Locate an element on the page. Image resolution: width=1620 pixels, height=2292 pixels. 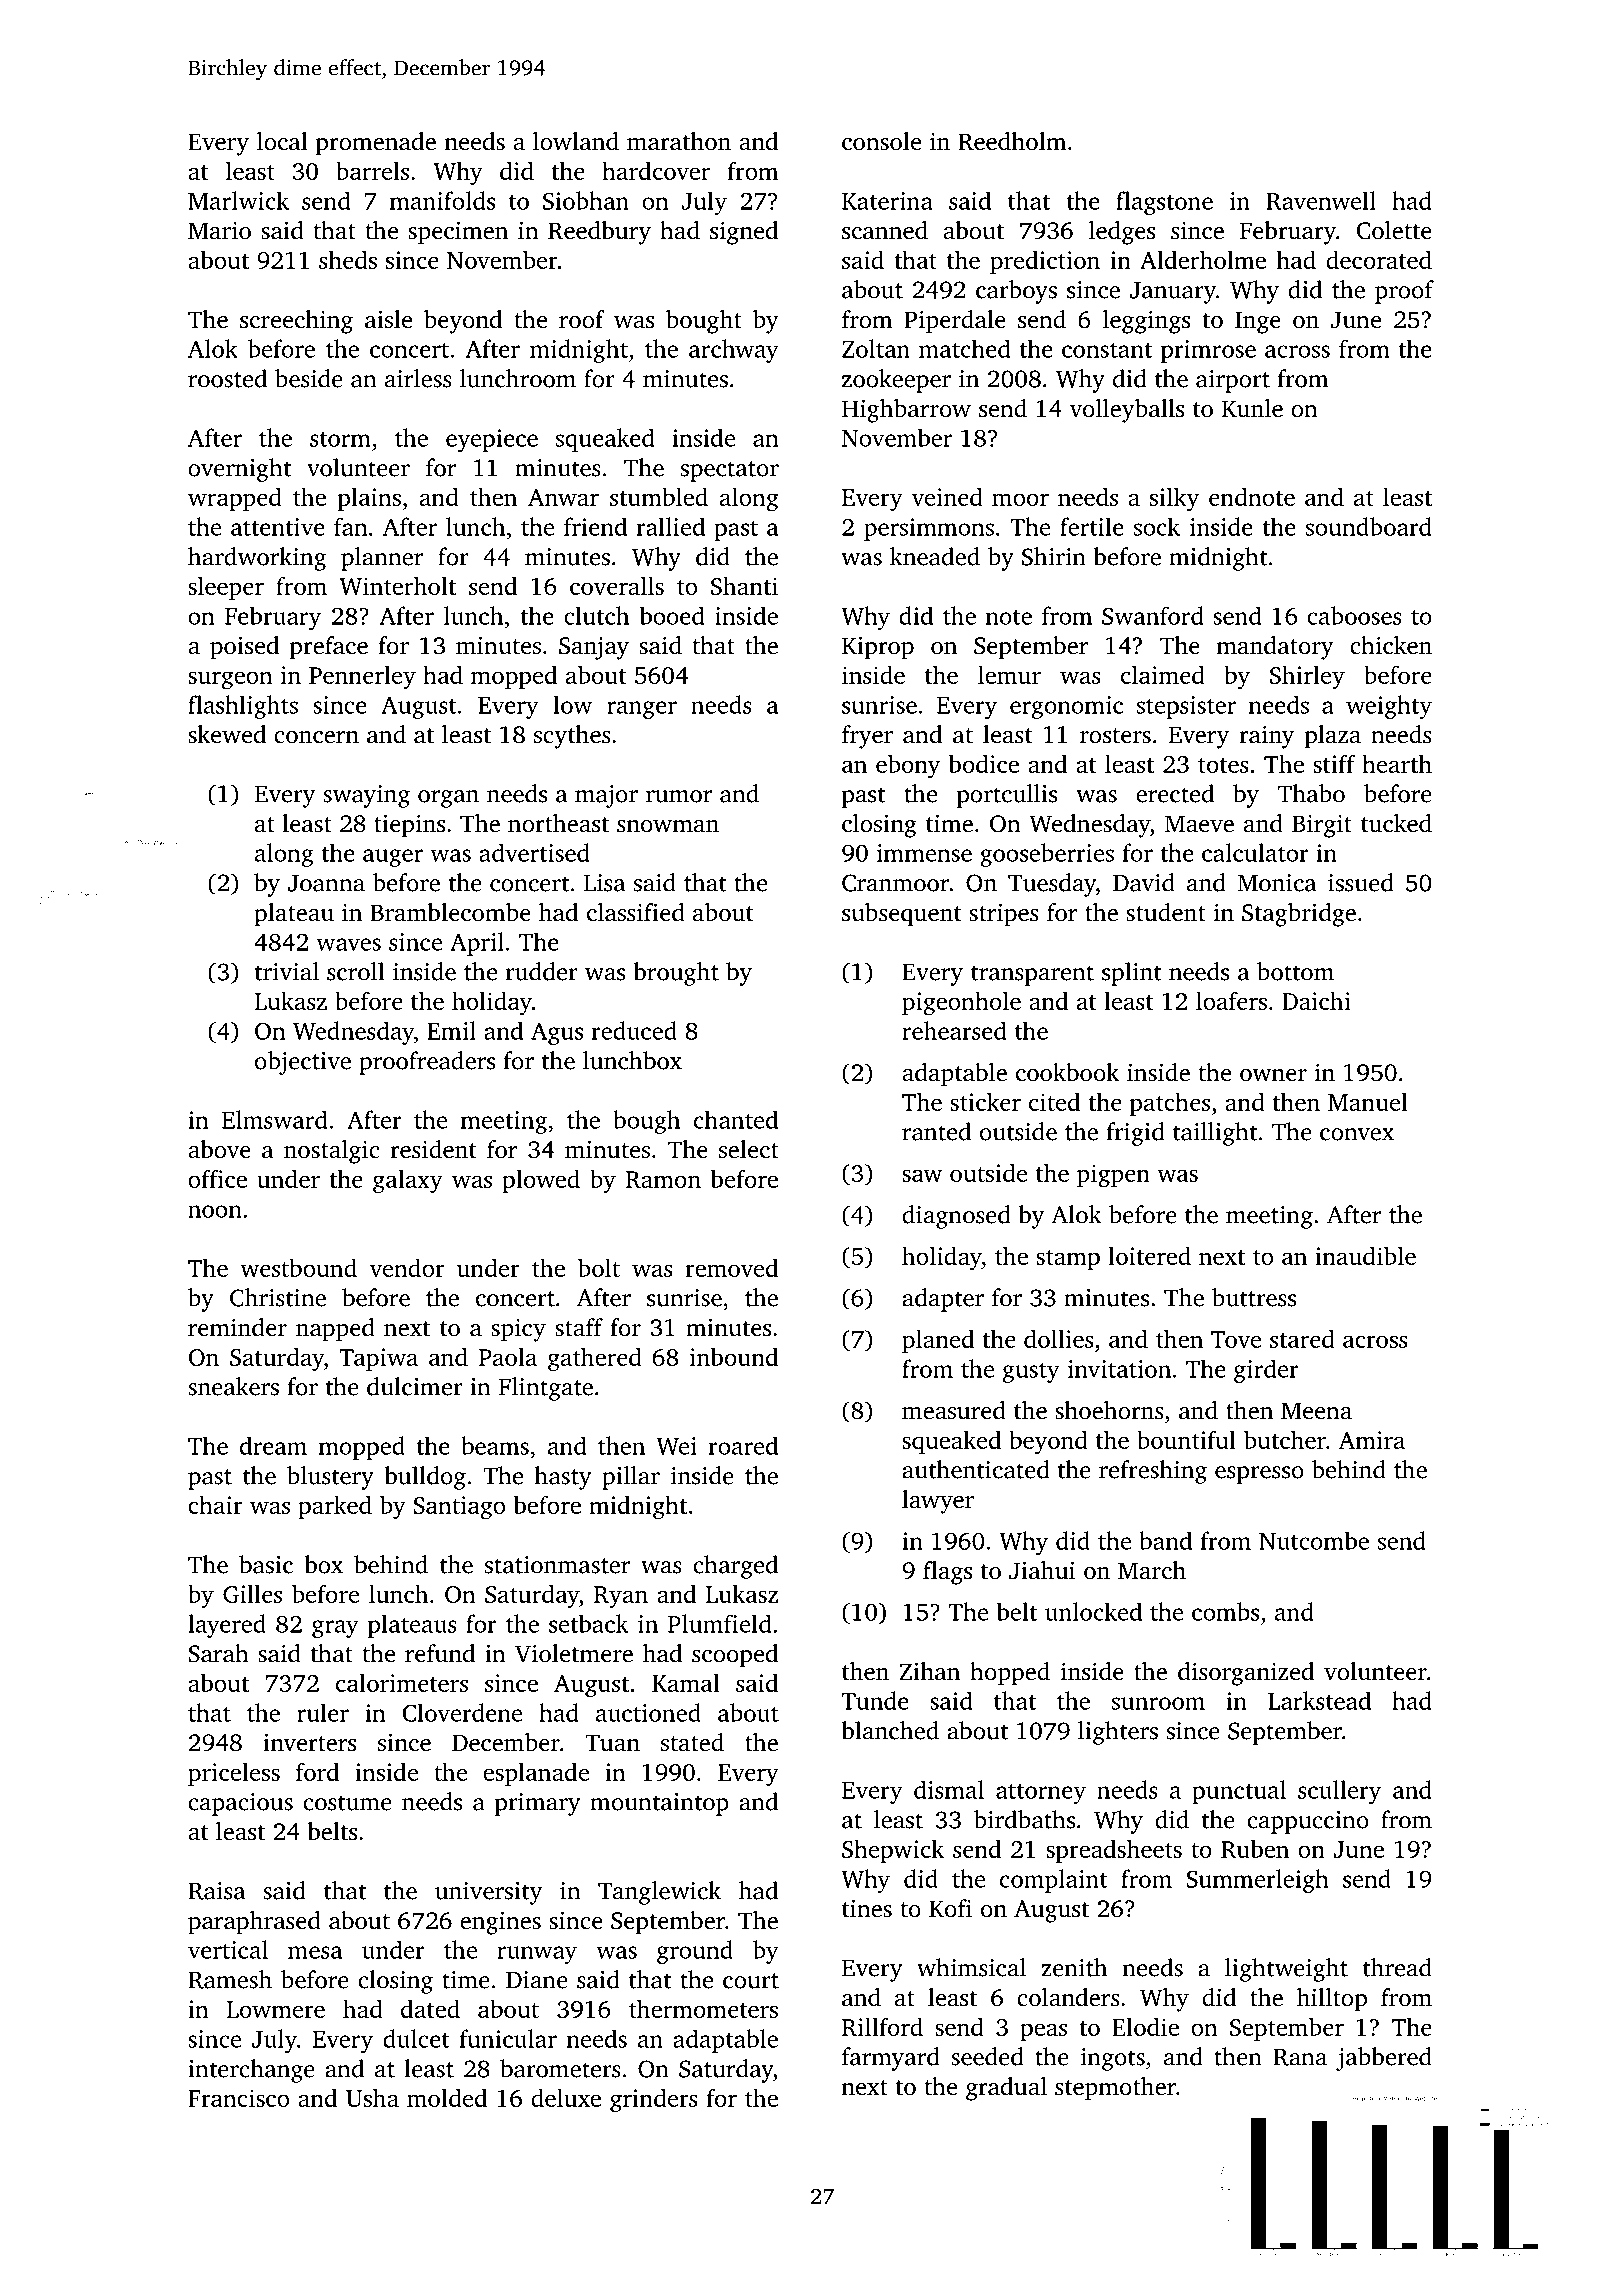
Plumfield is located at coordinates (719, 1623).
